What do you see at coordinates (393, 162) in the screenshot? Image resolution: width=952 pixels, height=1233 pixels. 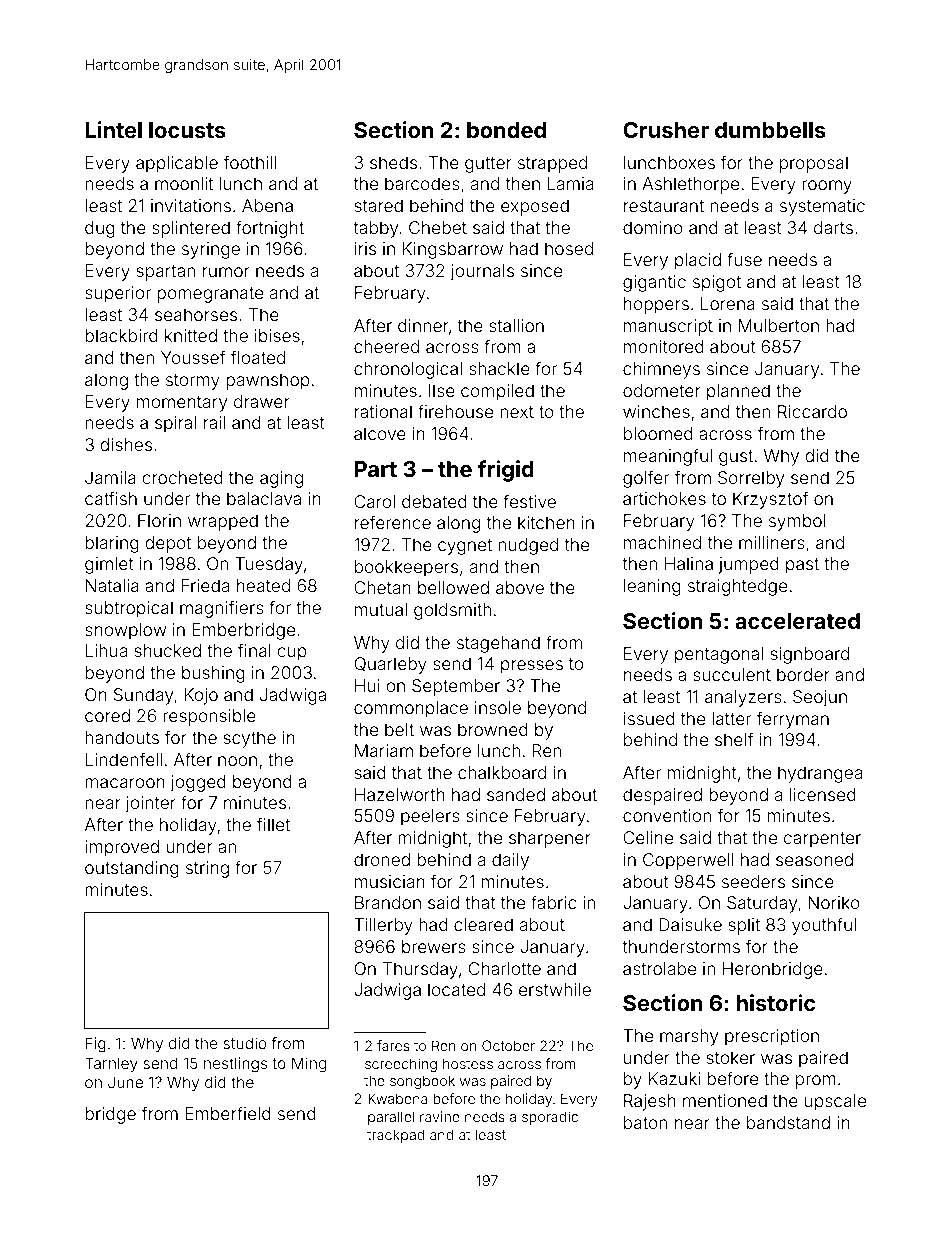 I see `sheds` at bounding box center [393, 162].
